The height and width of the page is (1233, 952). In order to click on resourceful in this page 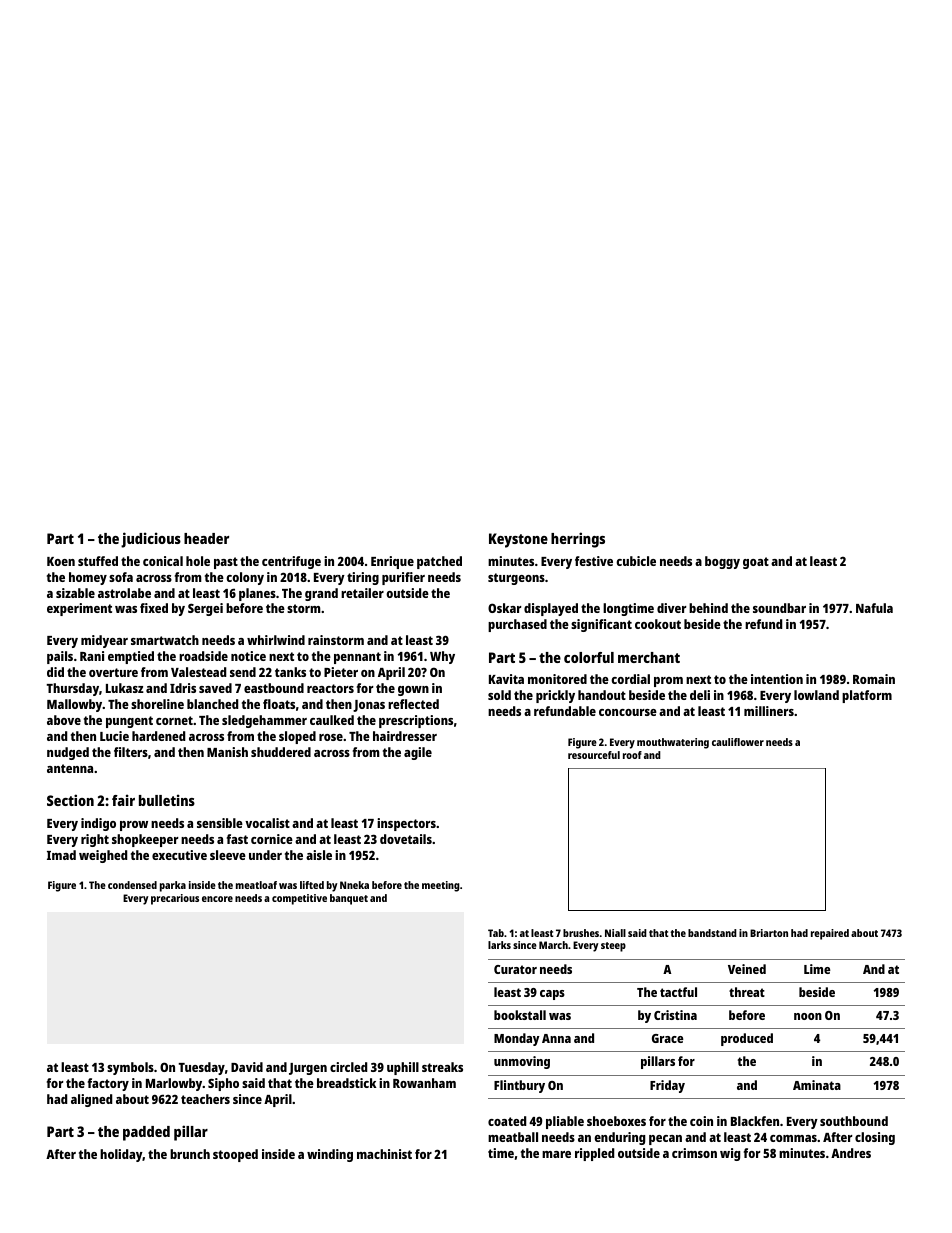, I will do `click(594, 755)`.
